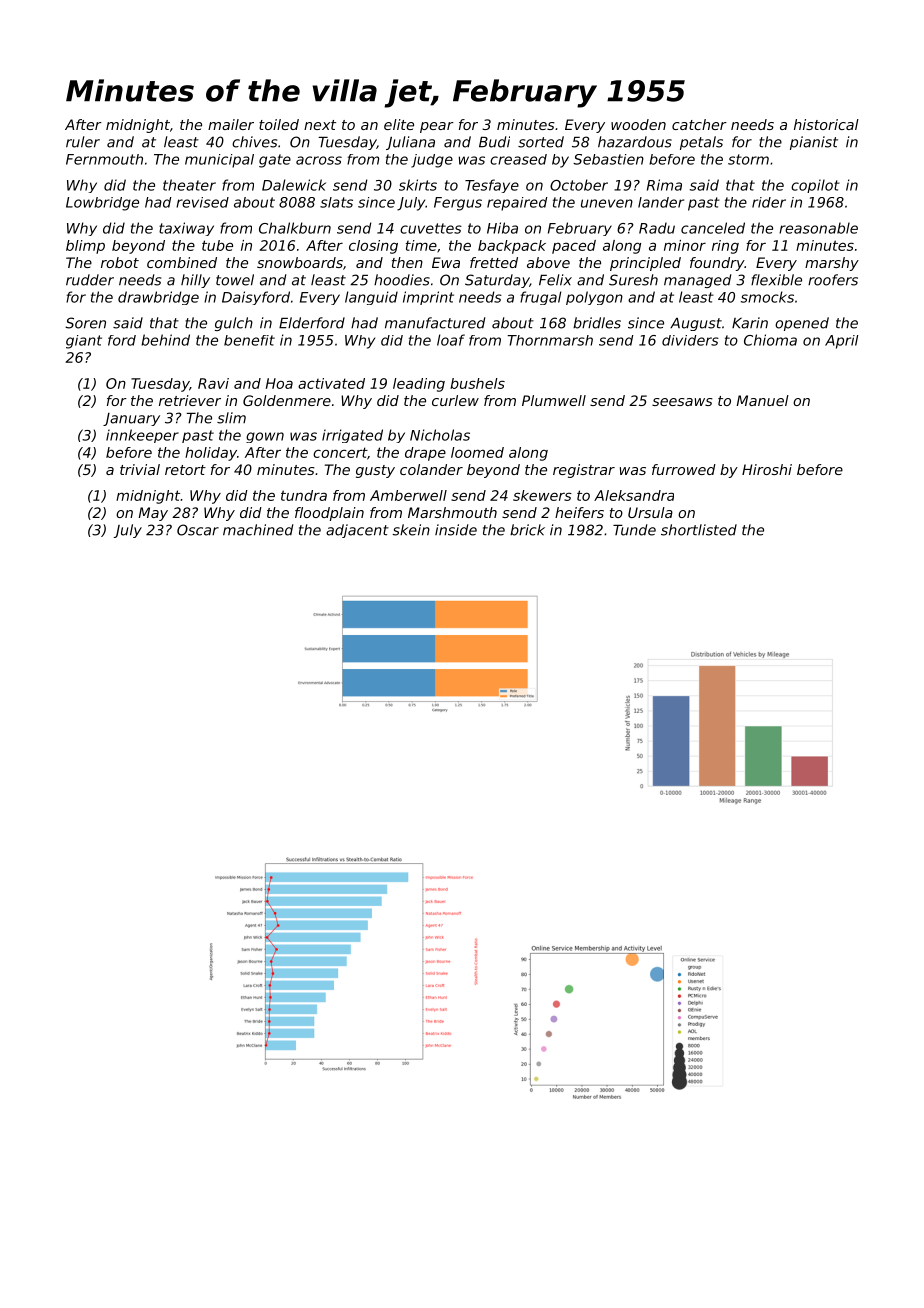  Describe the element at coordinates (432, 161) in the image. I see `judge` at that location.
